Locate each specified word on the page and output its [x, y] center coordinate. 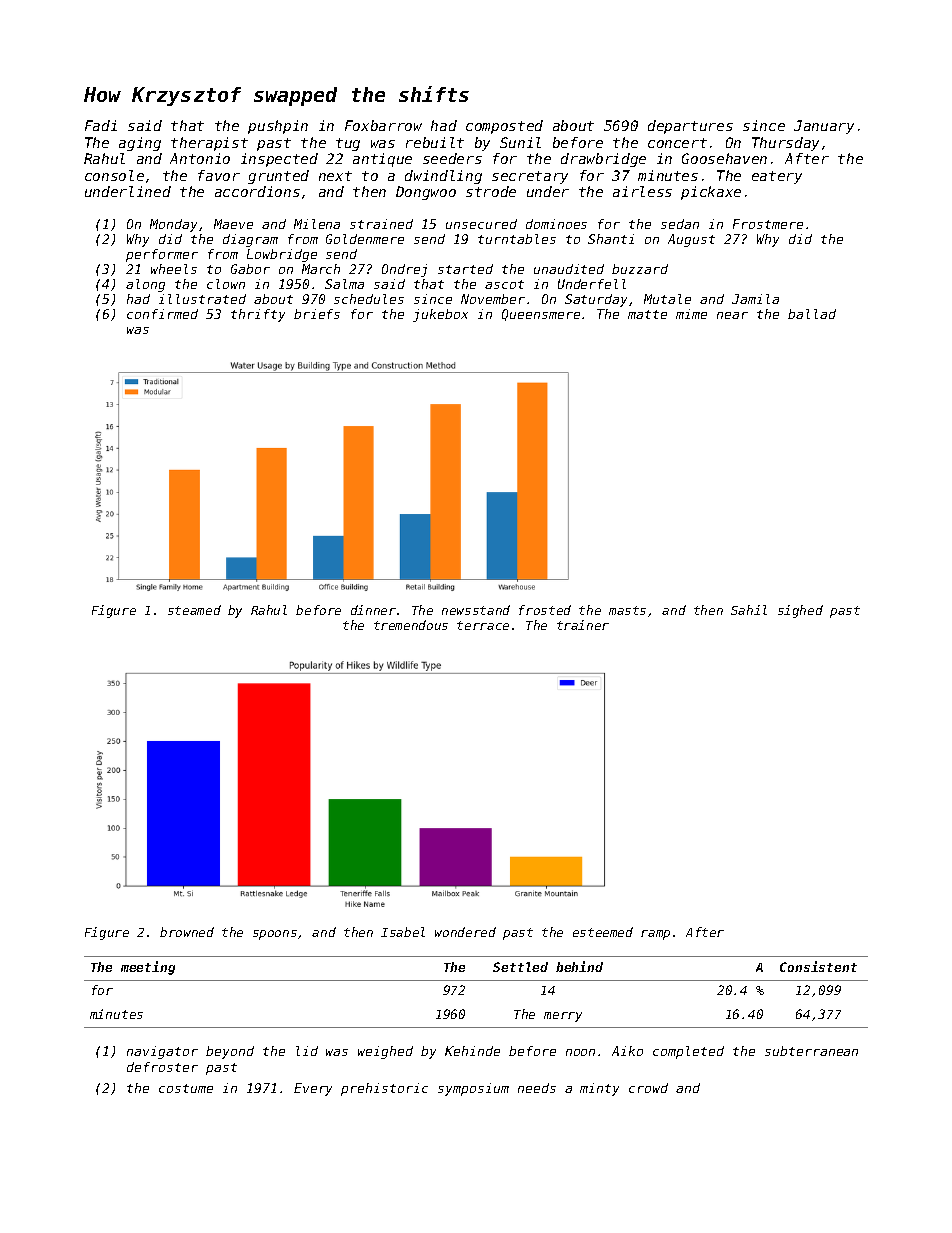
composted [504, 127]
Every [313, 1089]
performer [162, 255]
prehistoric [384, 1089]
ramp [655, 935]
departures [690, 127]
